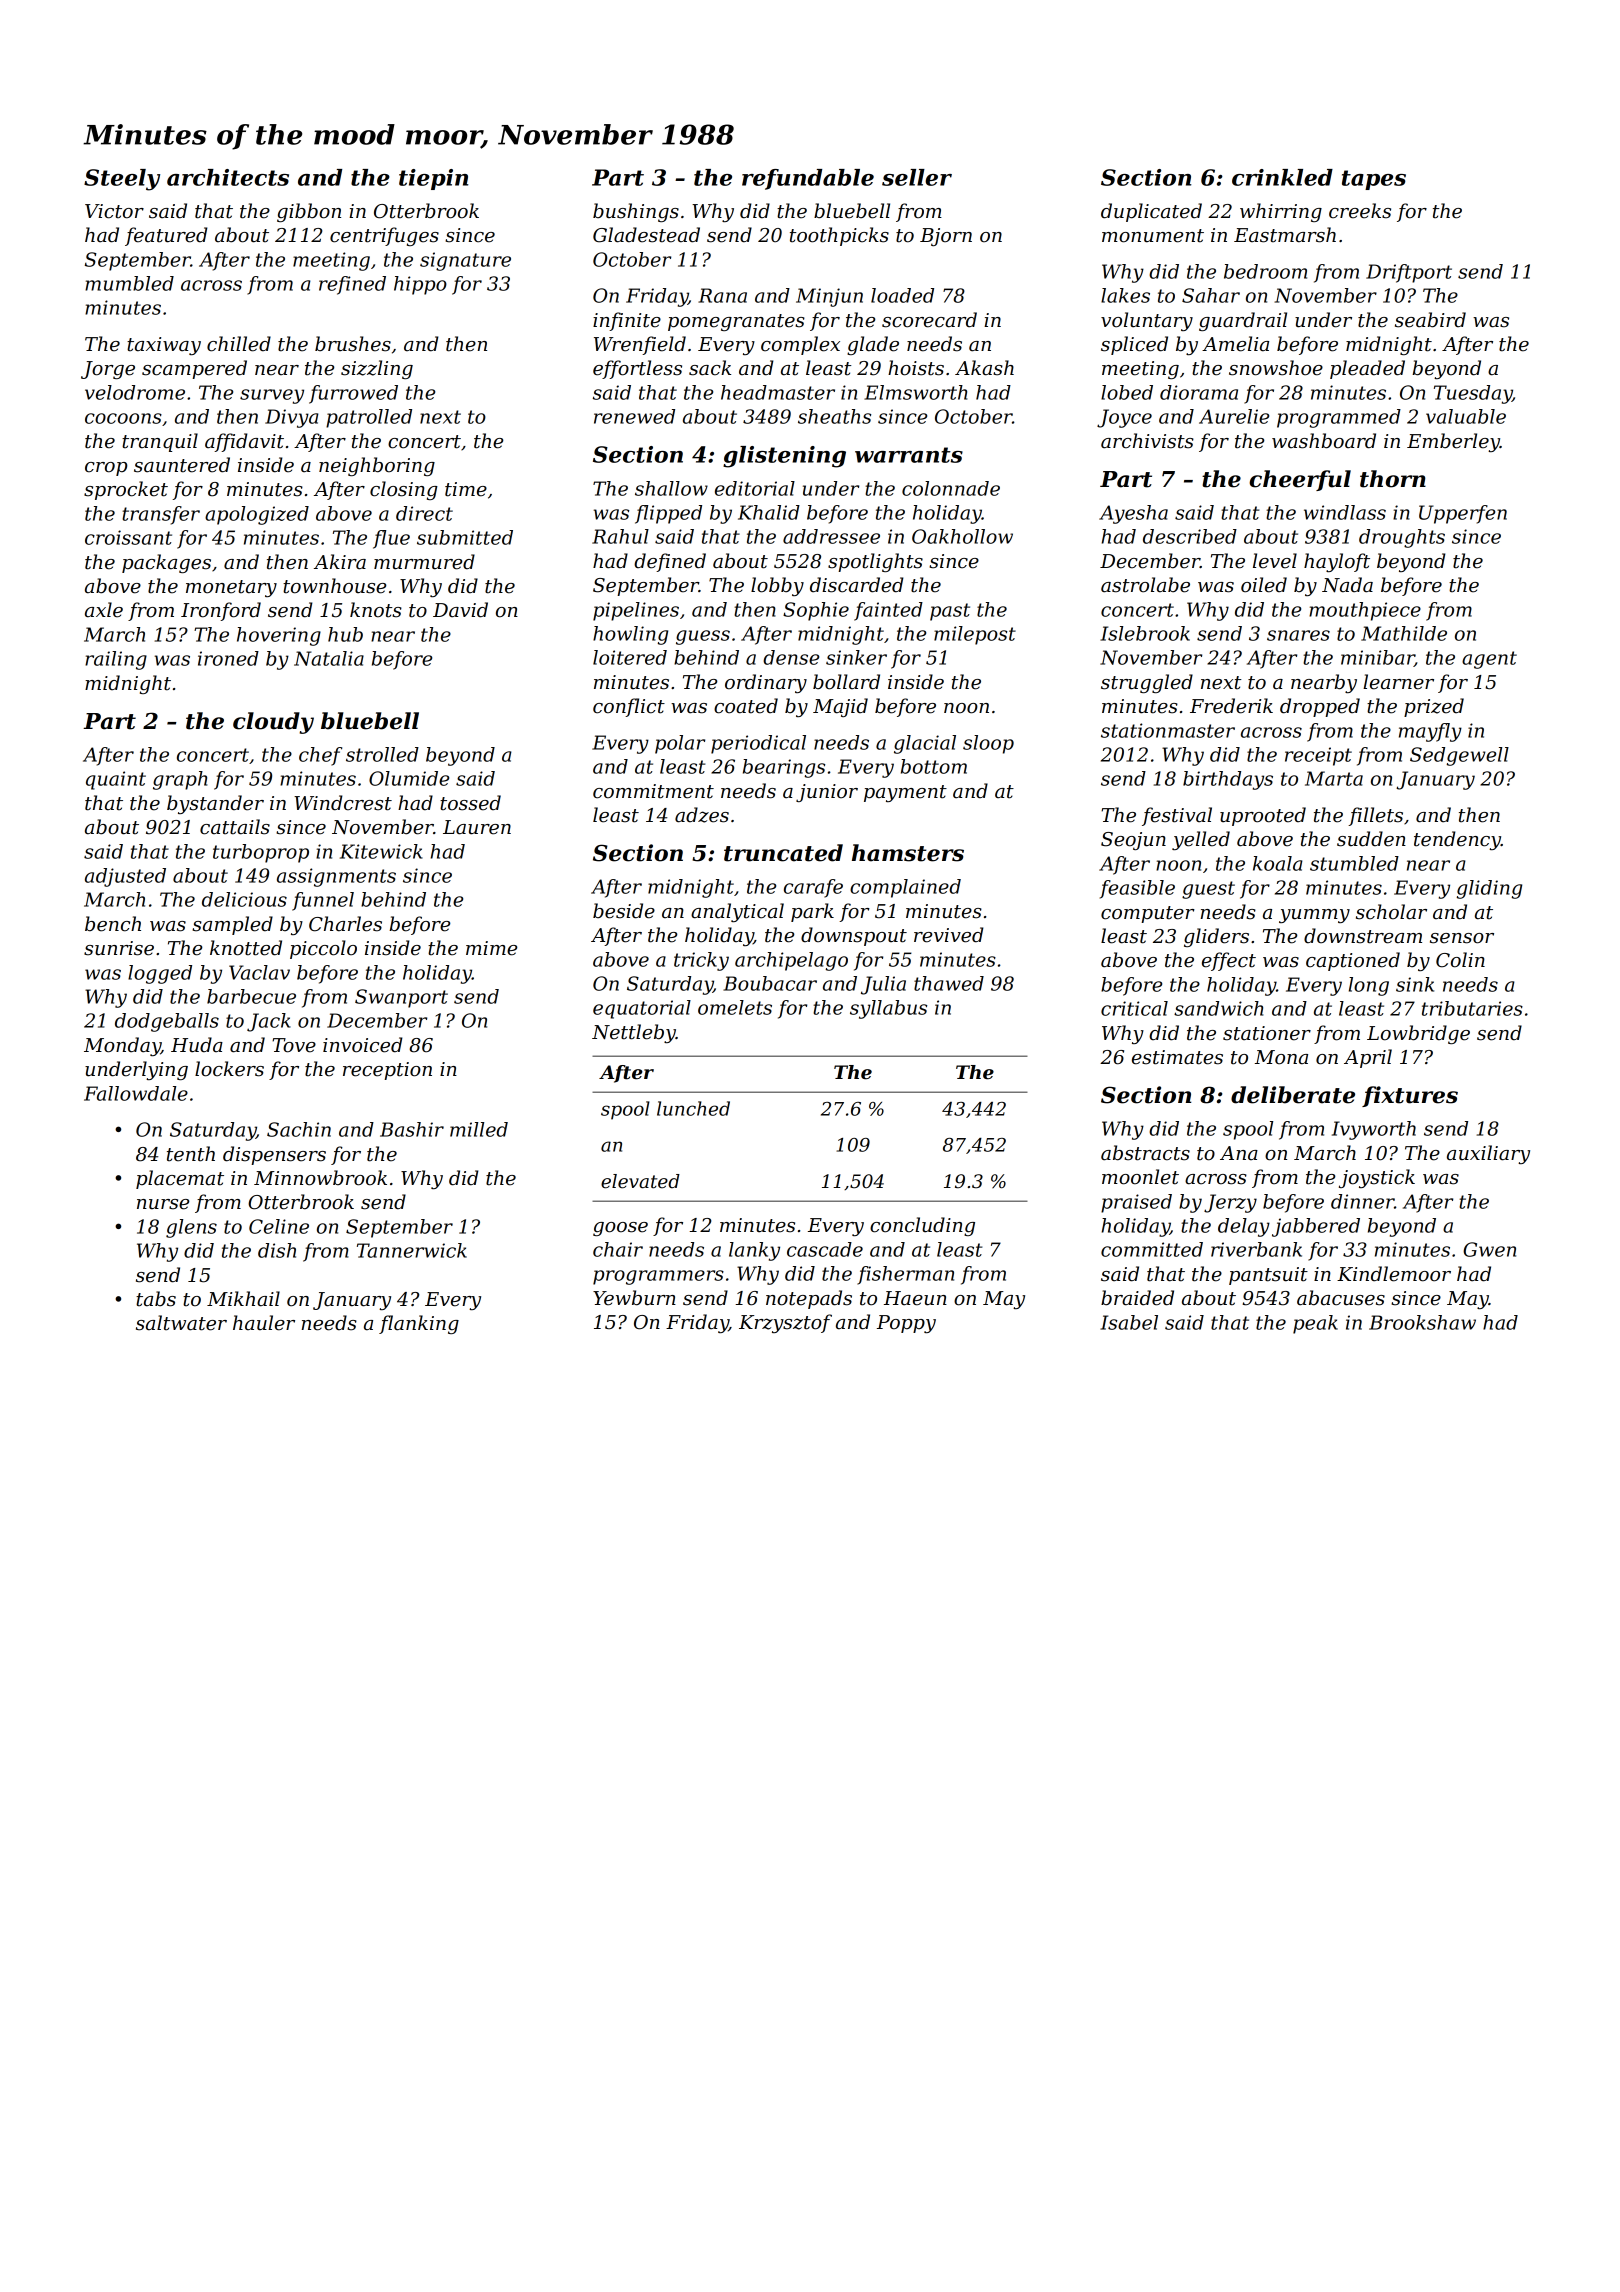  Describe the element at coordinates (116, 660) in the screenshot. I see `railing` at that location.
